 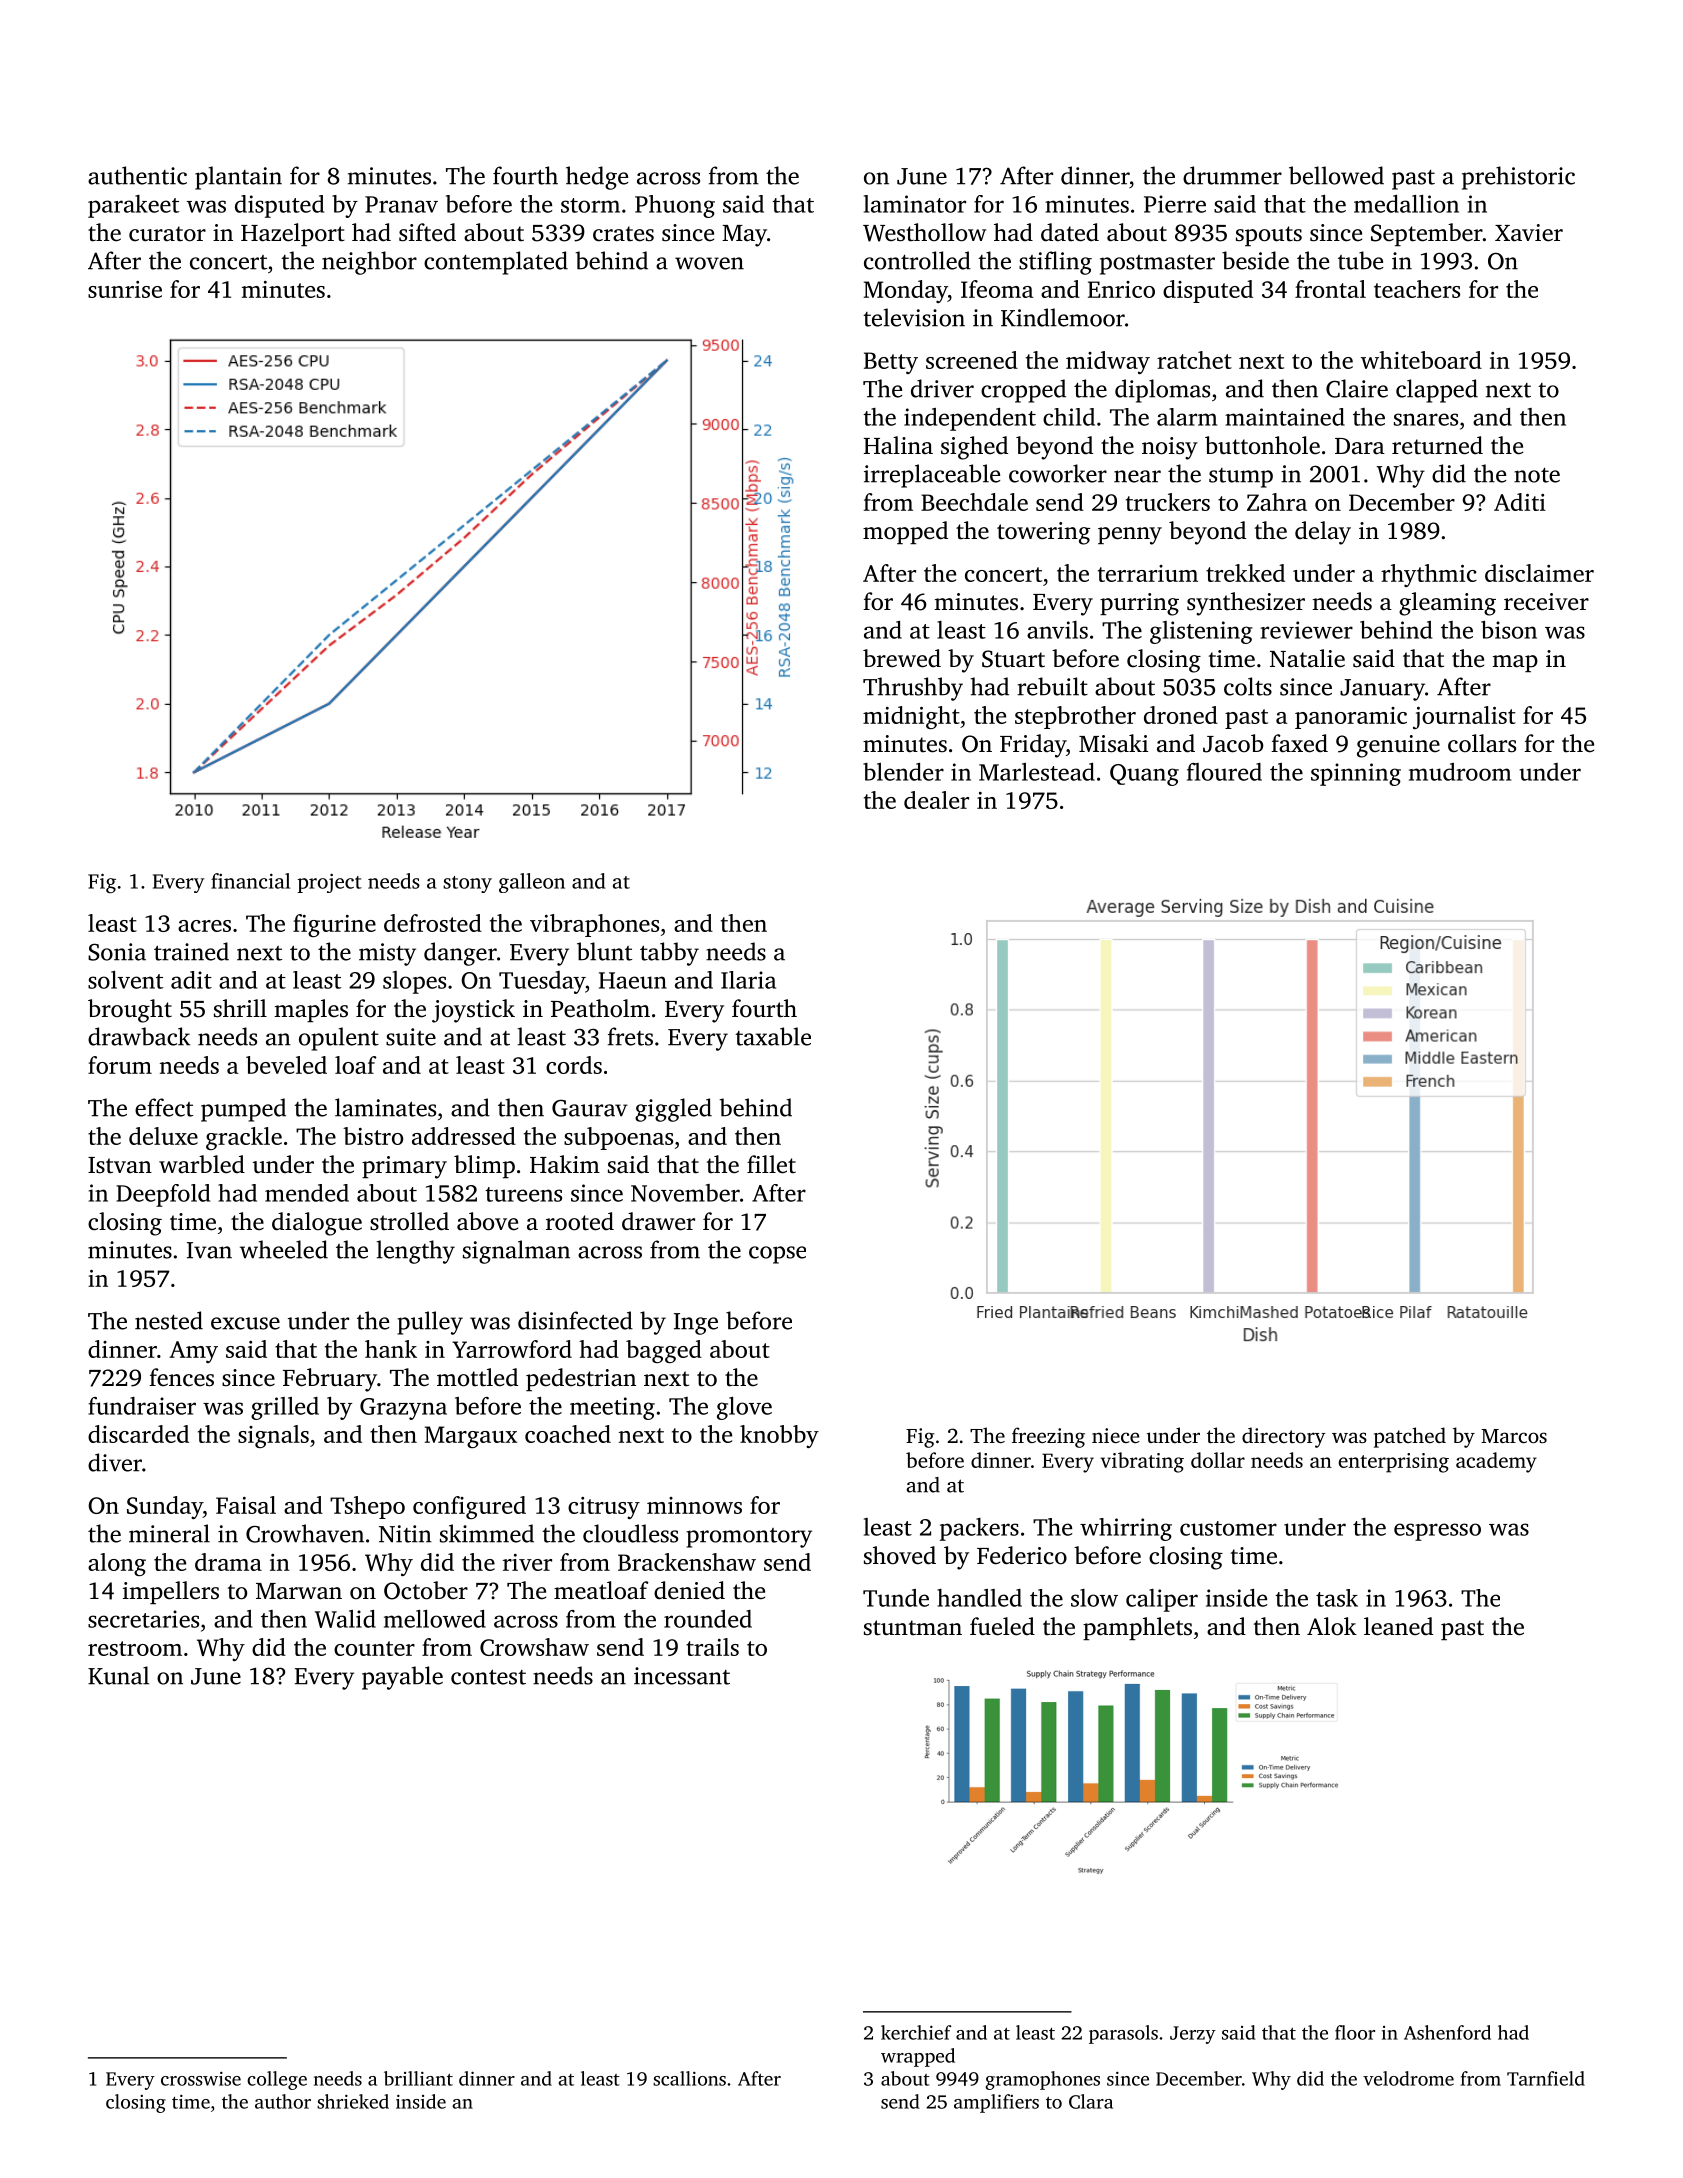 What do you see at coordinates (403, 1409) in the screenshot?
I see `Grazyna` at bounding box center [403, 1409].
